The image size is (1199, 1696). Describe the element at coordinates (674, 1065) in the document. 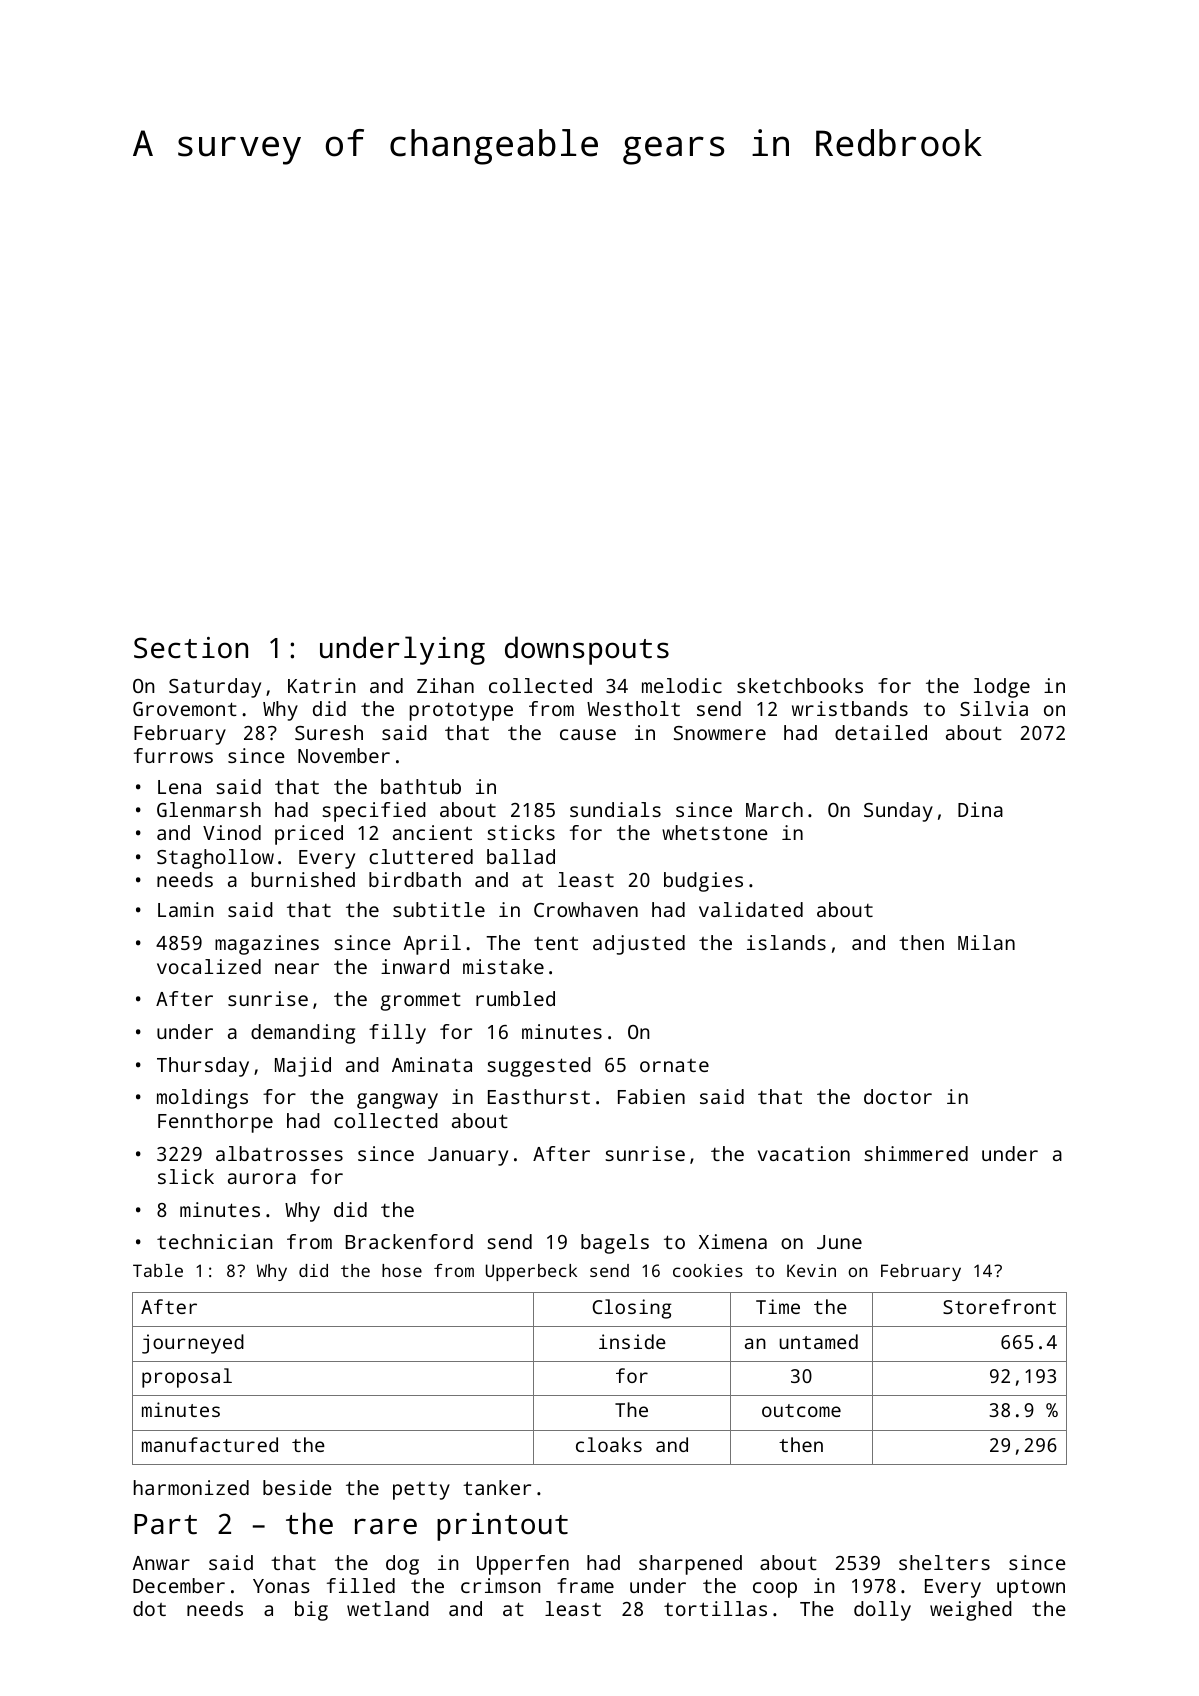

I see `ornate` at that location.
